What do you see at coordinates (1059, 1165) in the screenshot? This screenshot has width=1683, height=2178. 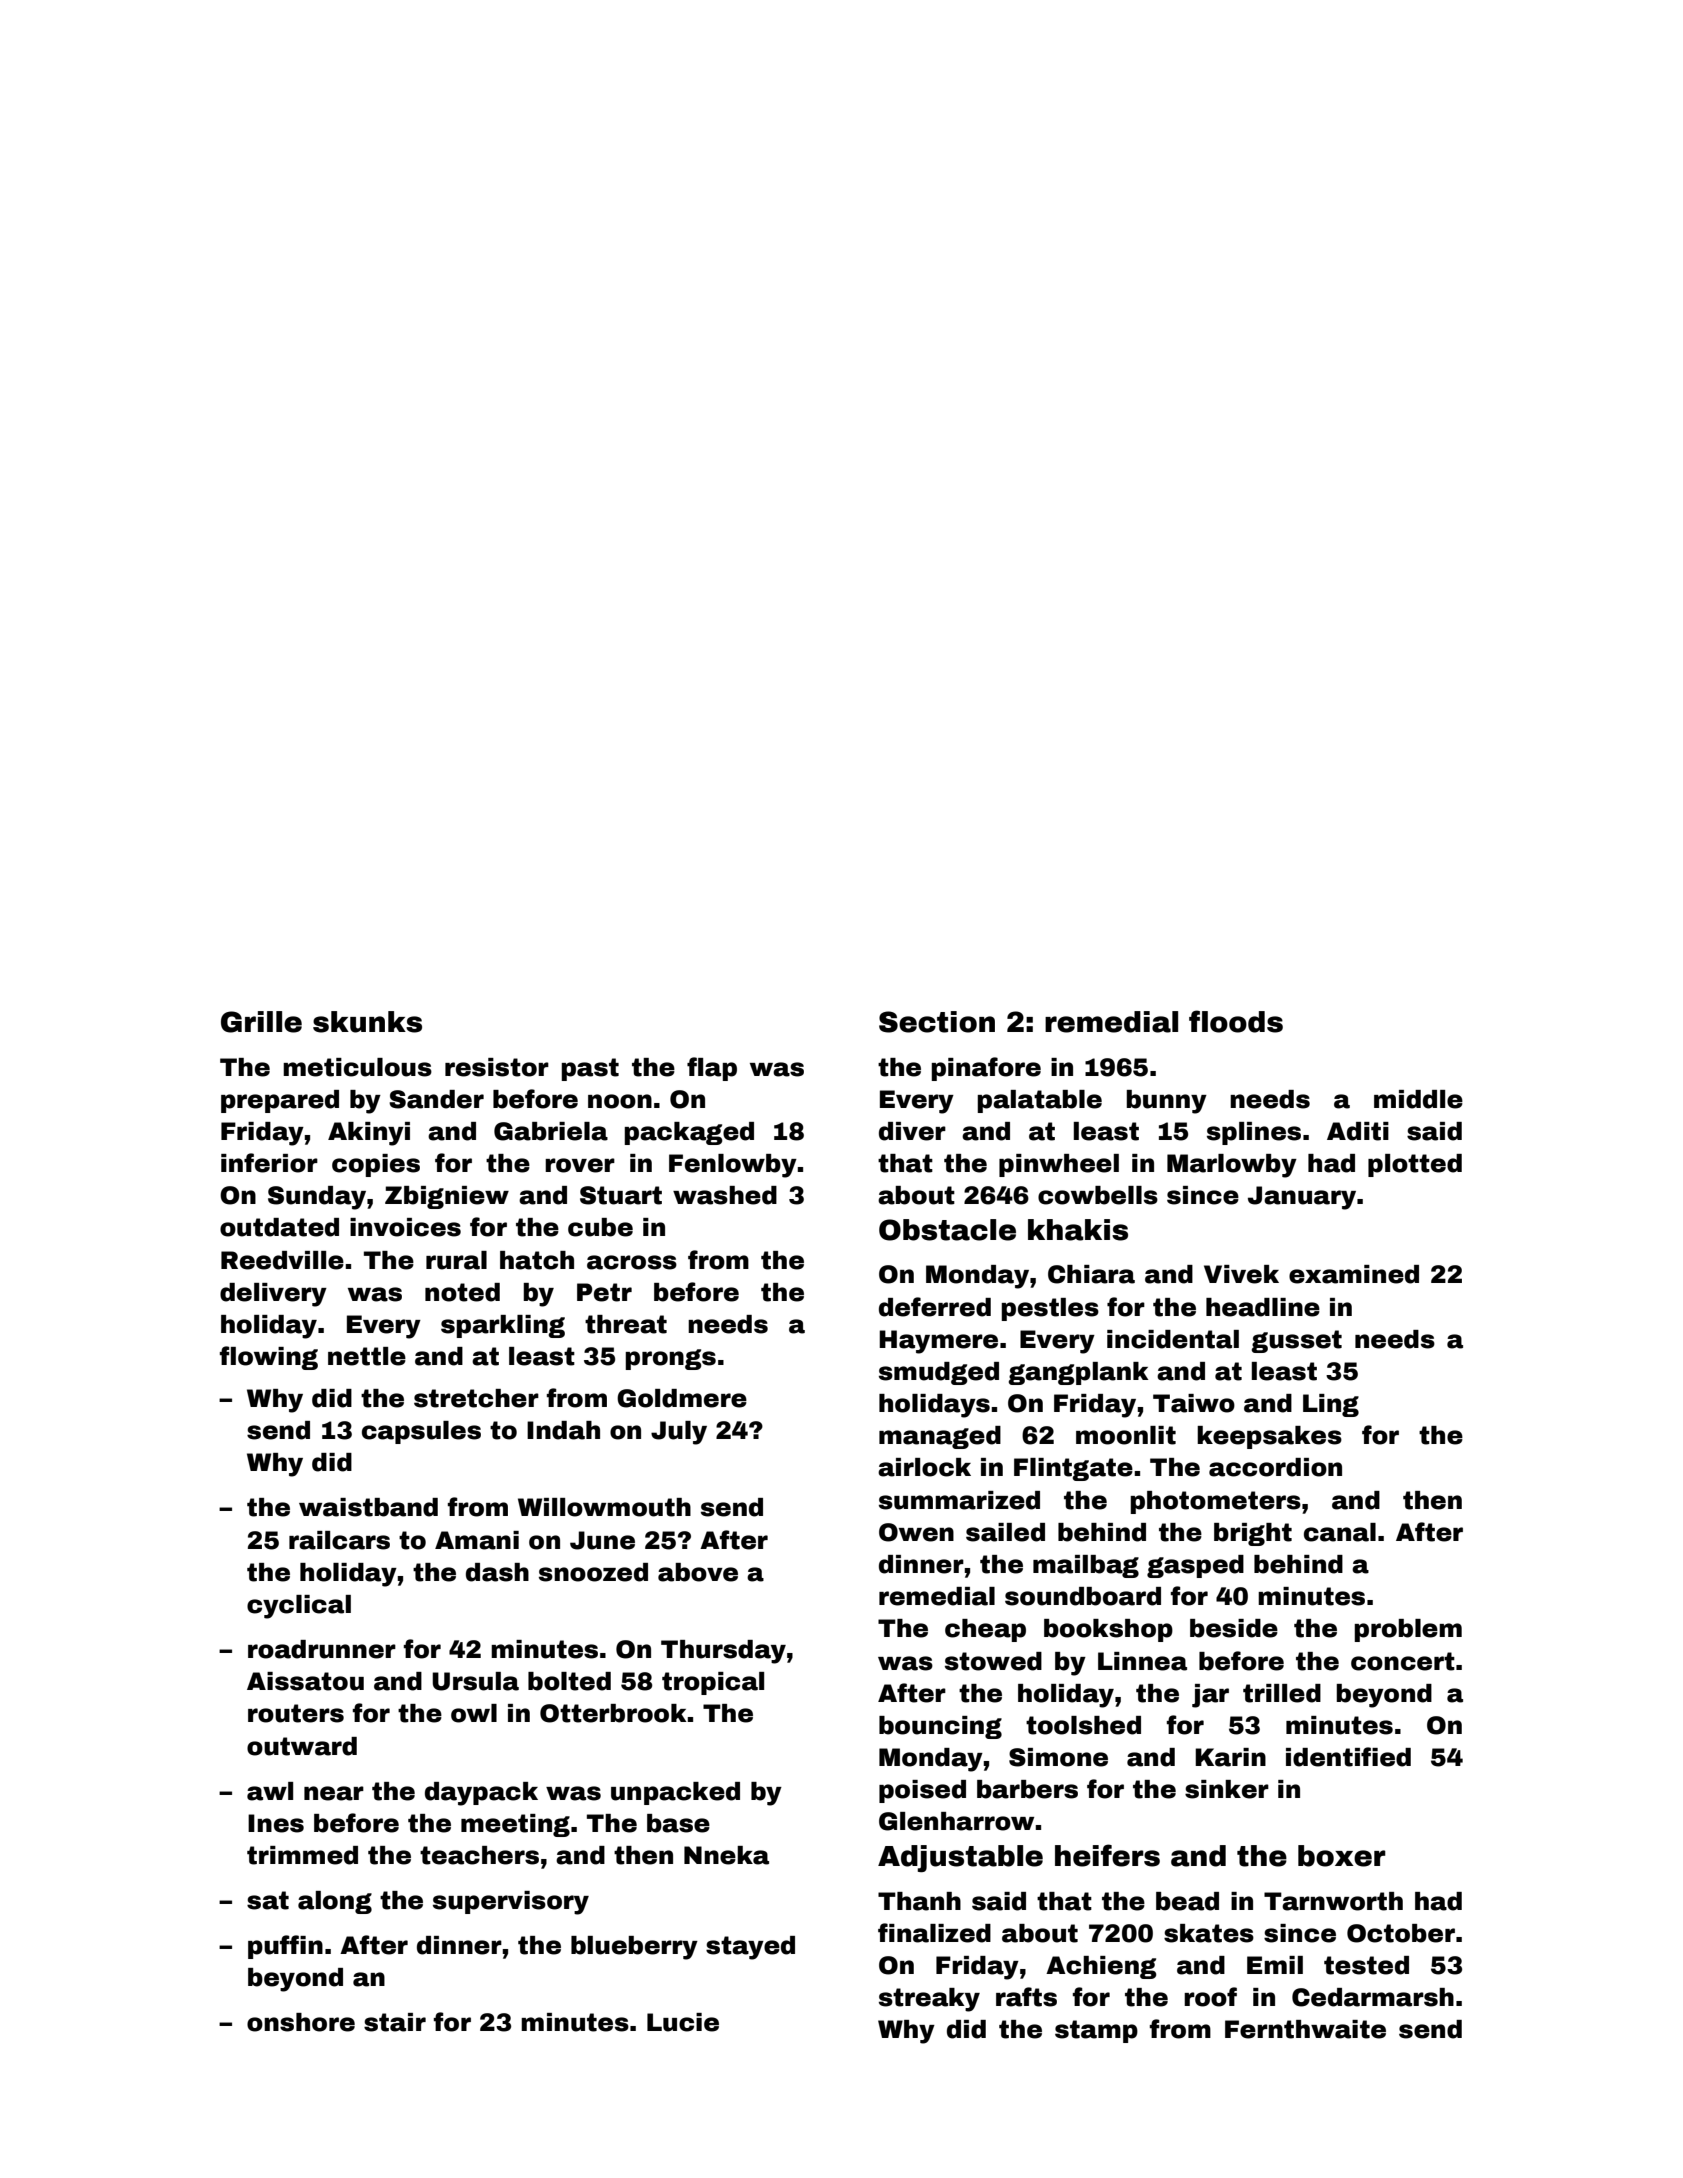 I see `pinwheel` at bounding box center [1059, 1165].
